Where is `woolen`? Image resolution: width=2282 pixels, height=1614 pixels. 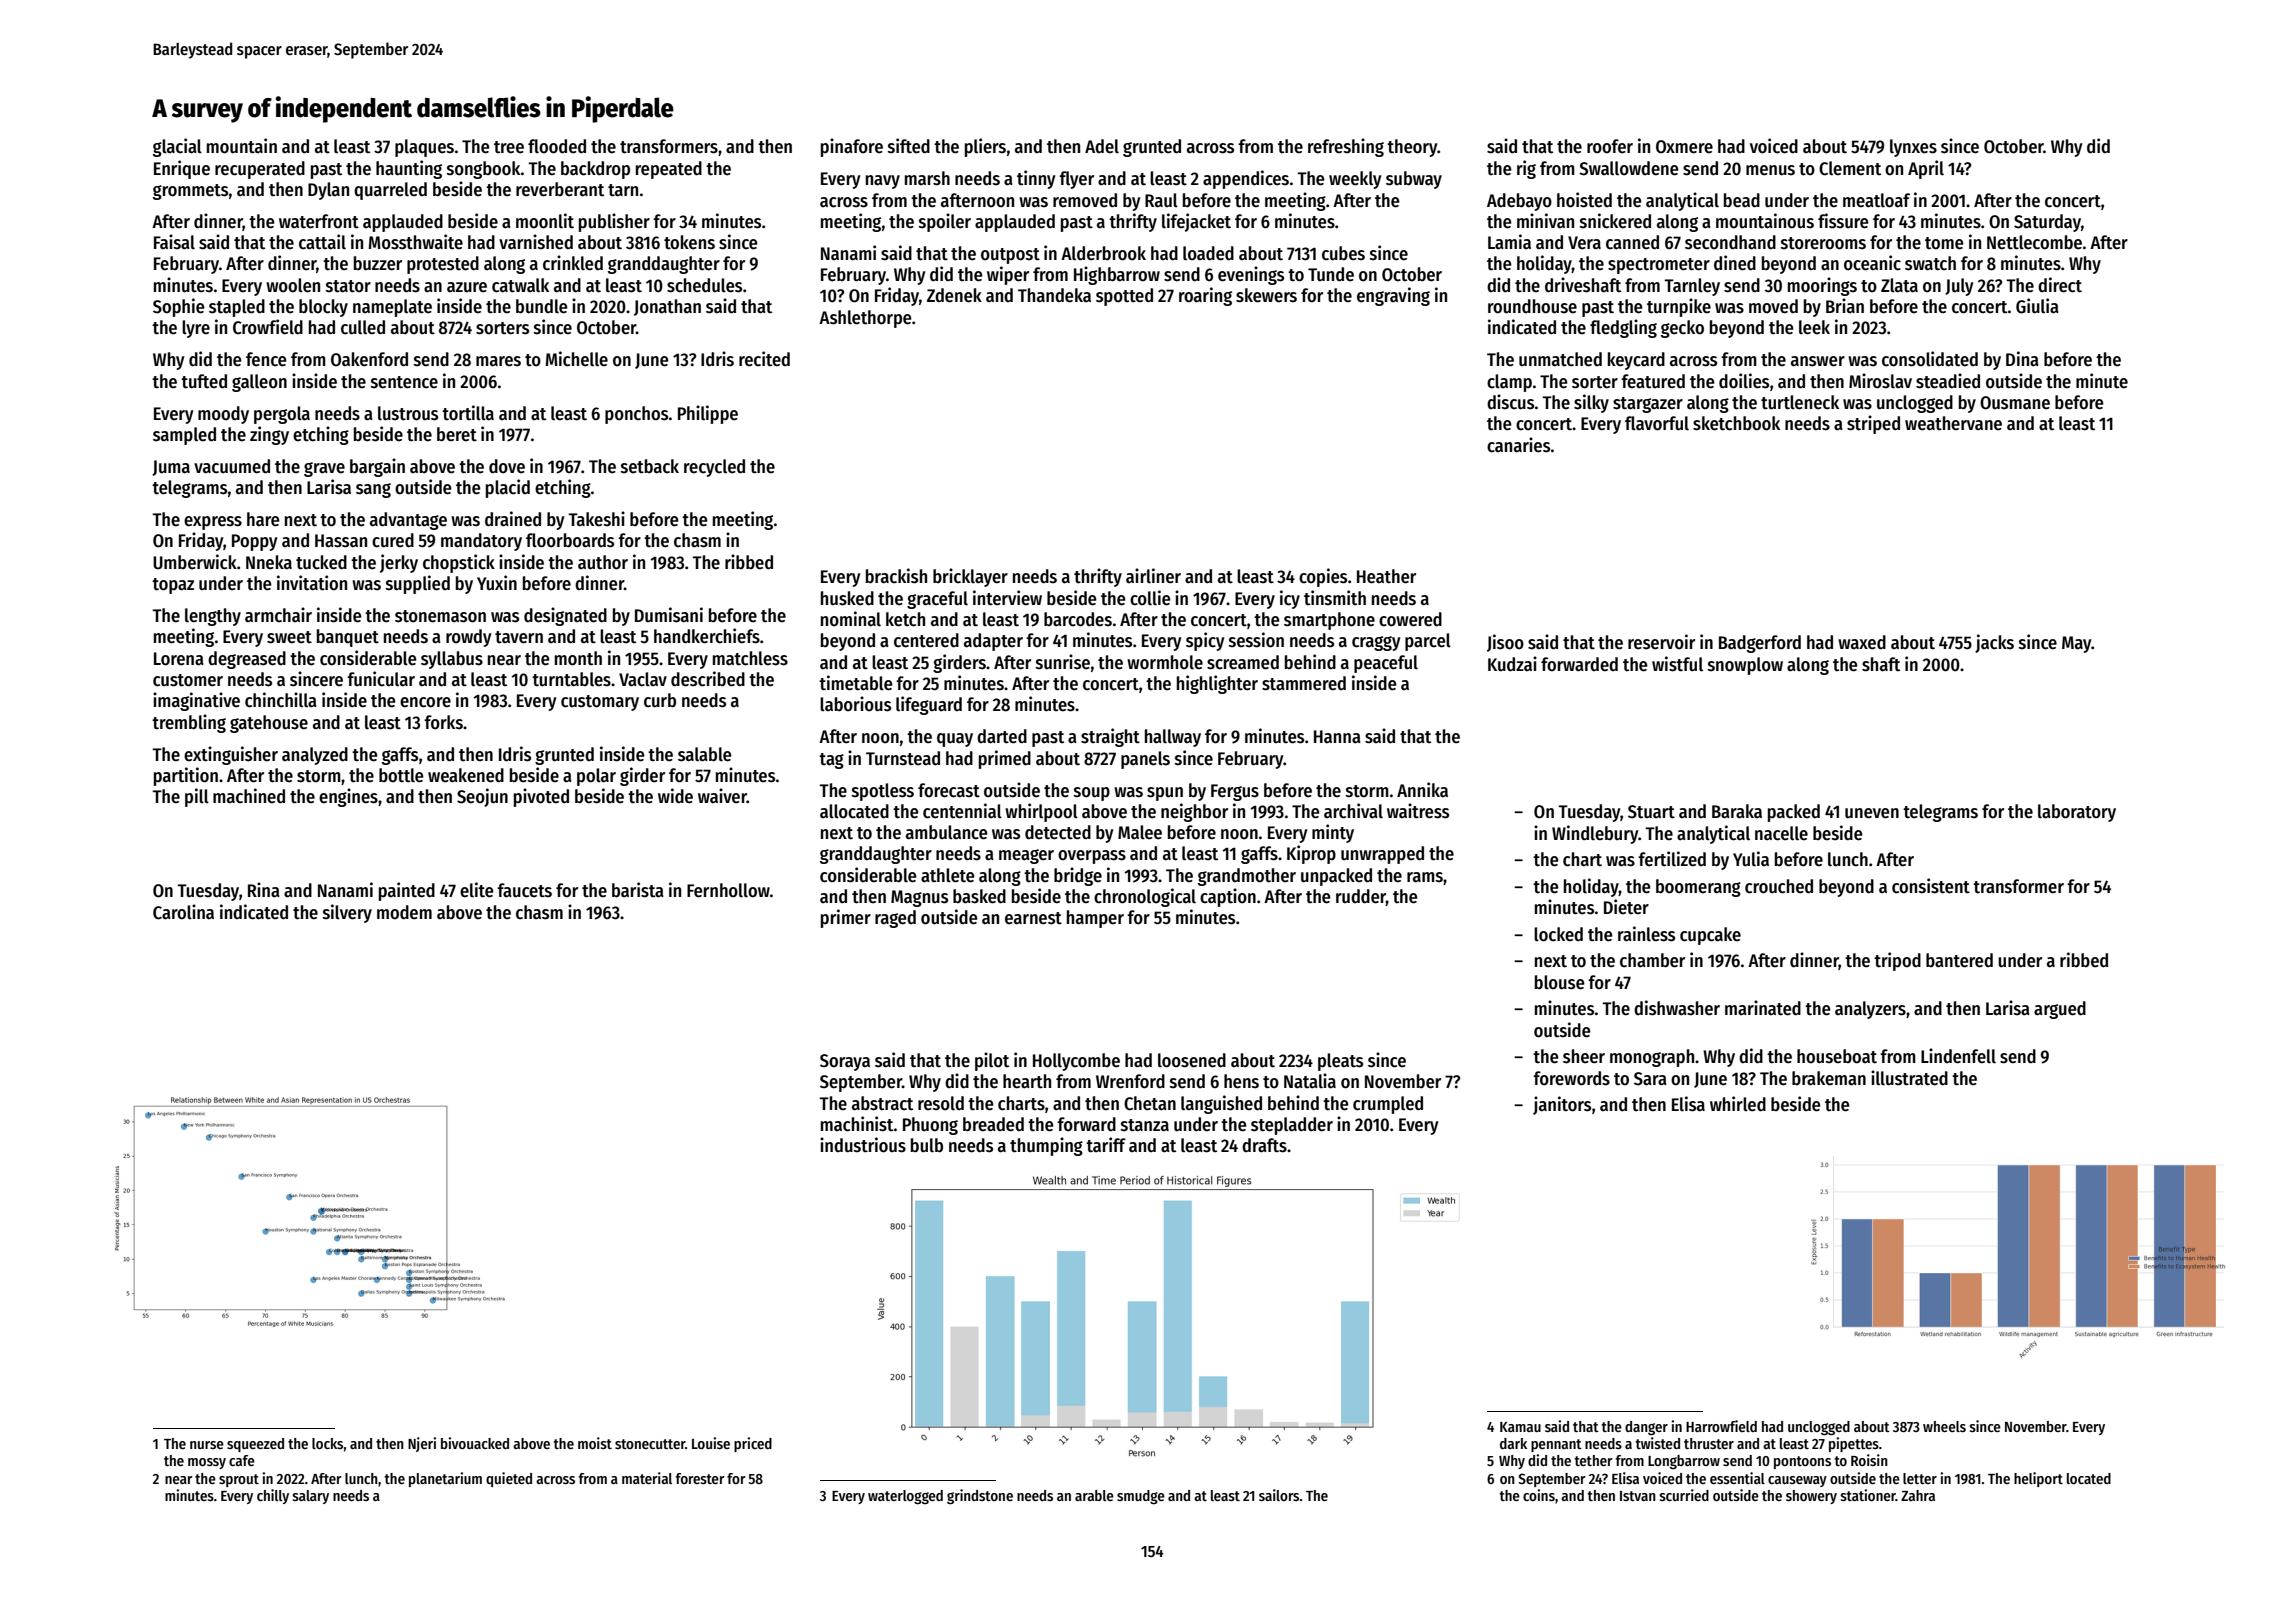
woolen is located at coordinates (293, 285).
